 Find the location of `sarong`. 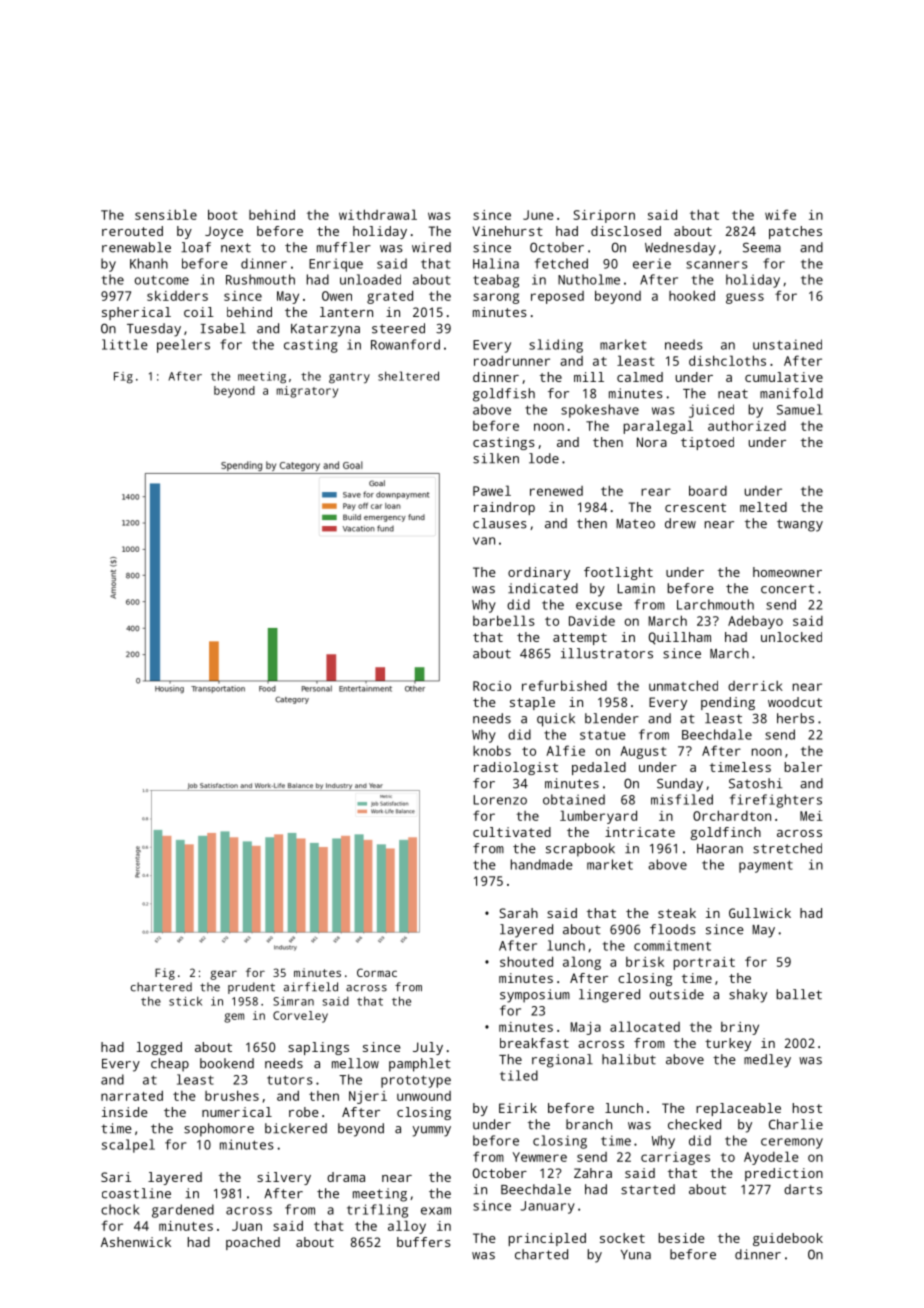

sarong is located at coordinates (496, 298).
